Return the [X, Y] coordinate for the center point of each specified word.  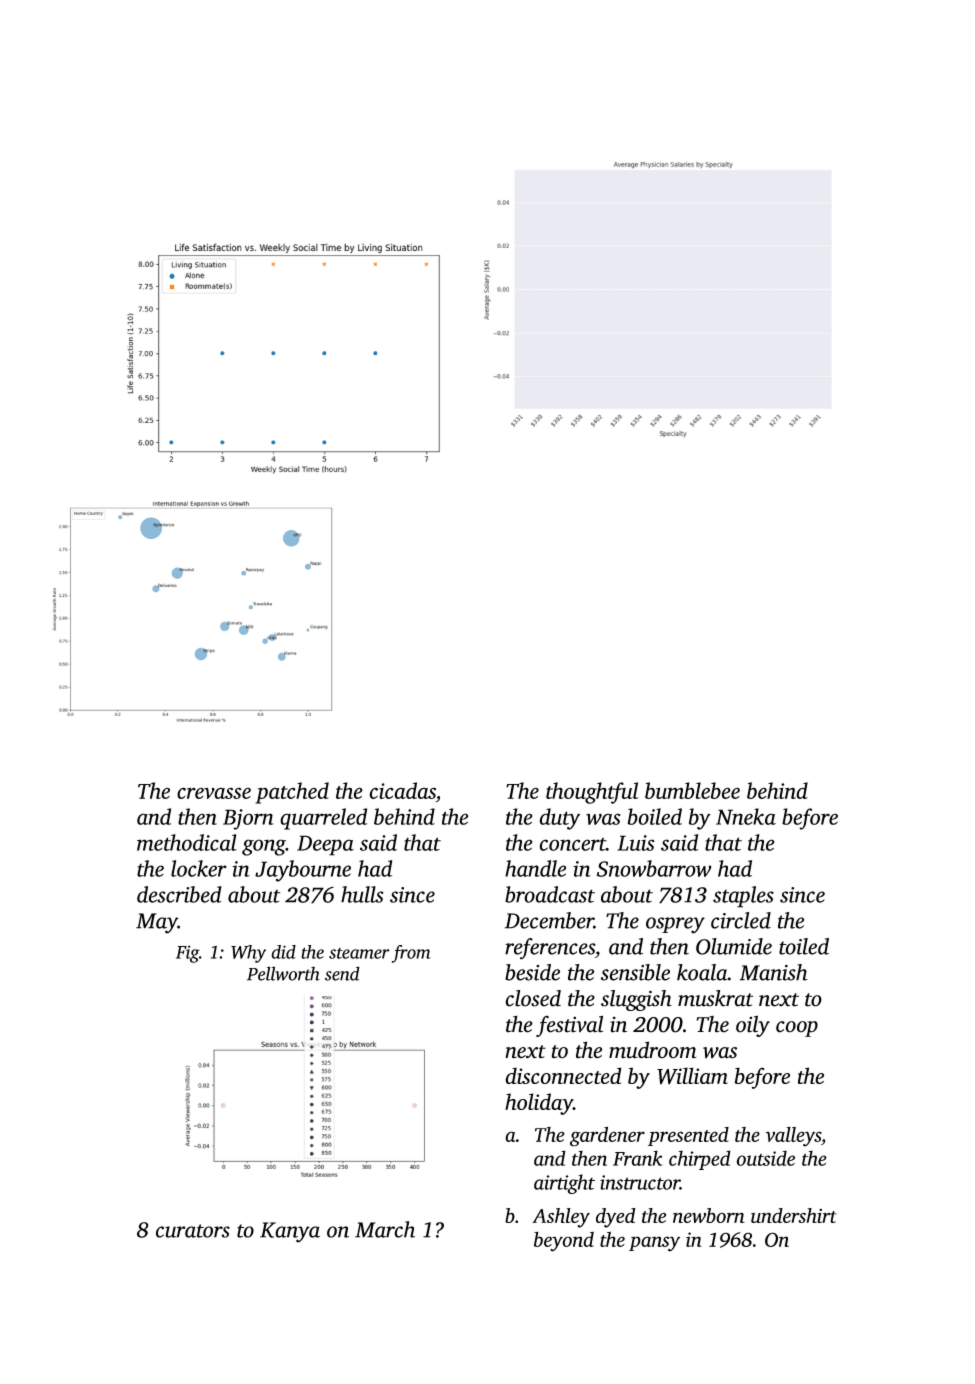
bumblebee [692, 790]
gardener [607, 1136]
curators [193, 1231]
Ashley [561, 1218]
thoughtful [592, 793]
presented [688, 1136]
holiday [539, 1104]
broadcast [550, 894]
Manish [774, 972]
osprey [675, 925]
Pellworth [283, 973]
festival [569, 1026]
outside [766, 1158]
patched [292, 793]
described [179, 894]
